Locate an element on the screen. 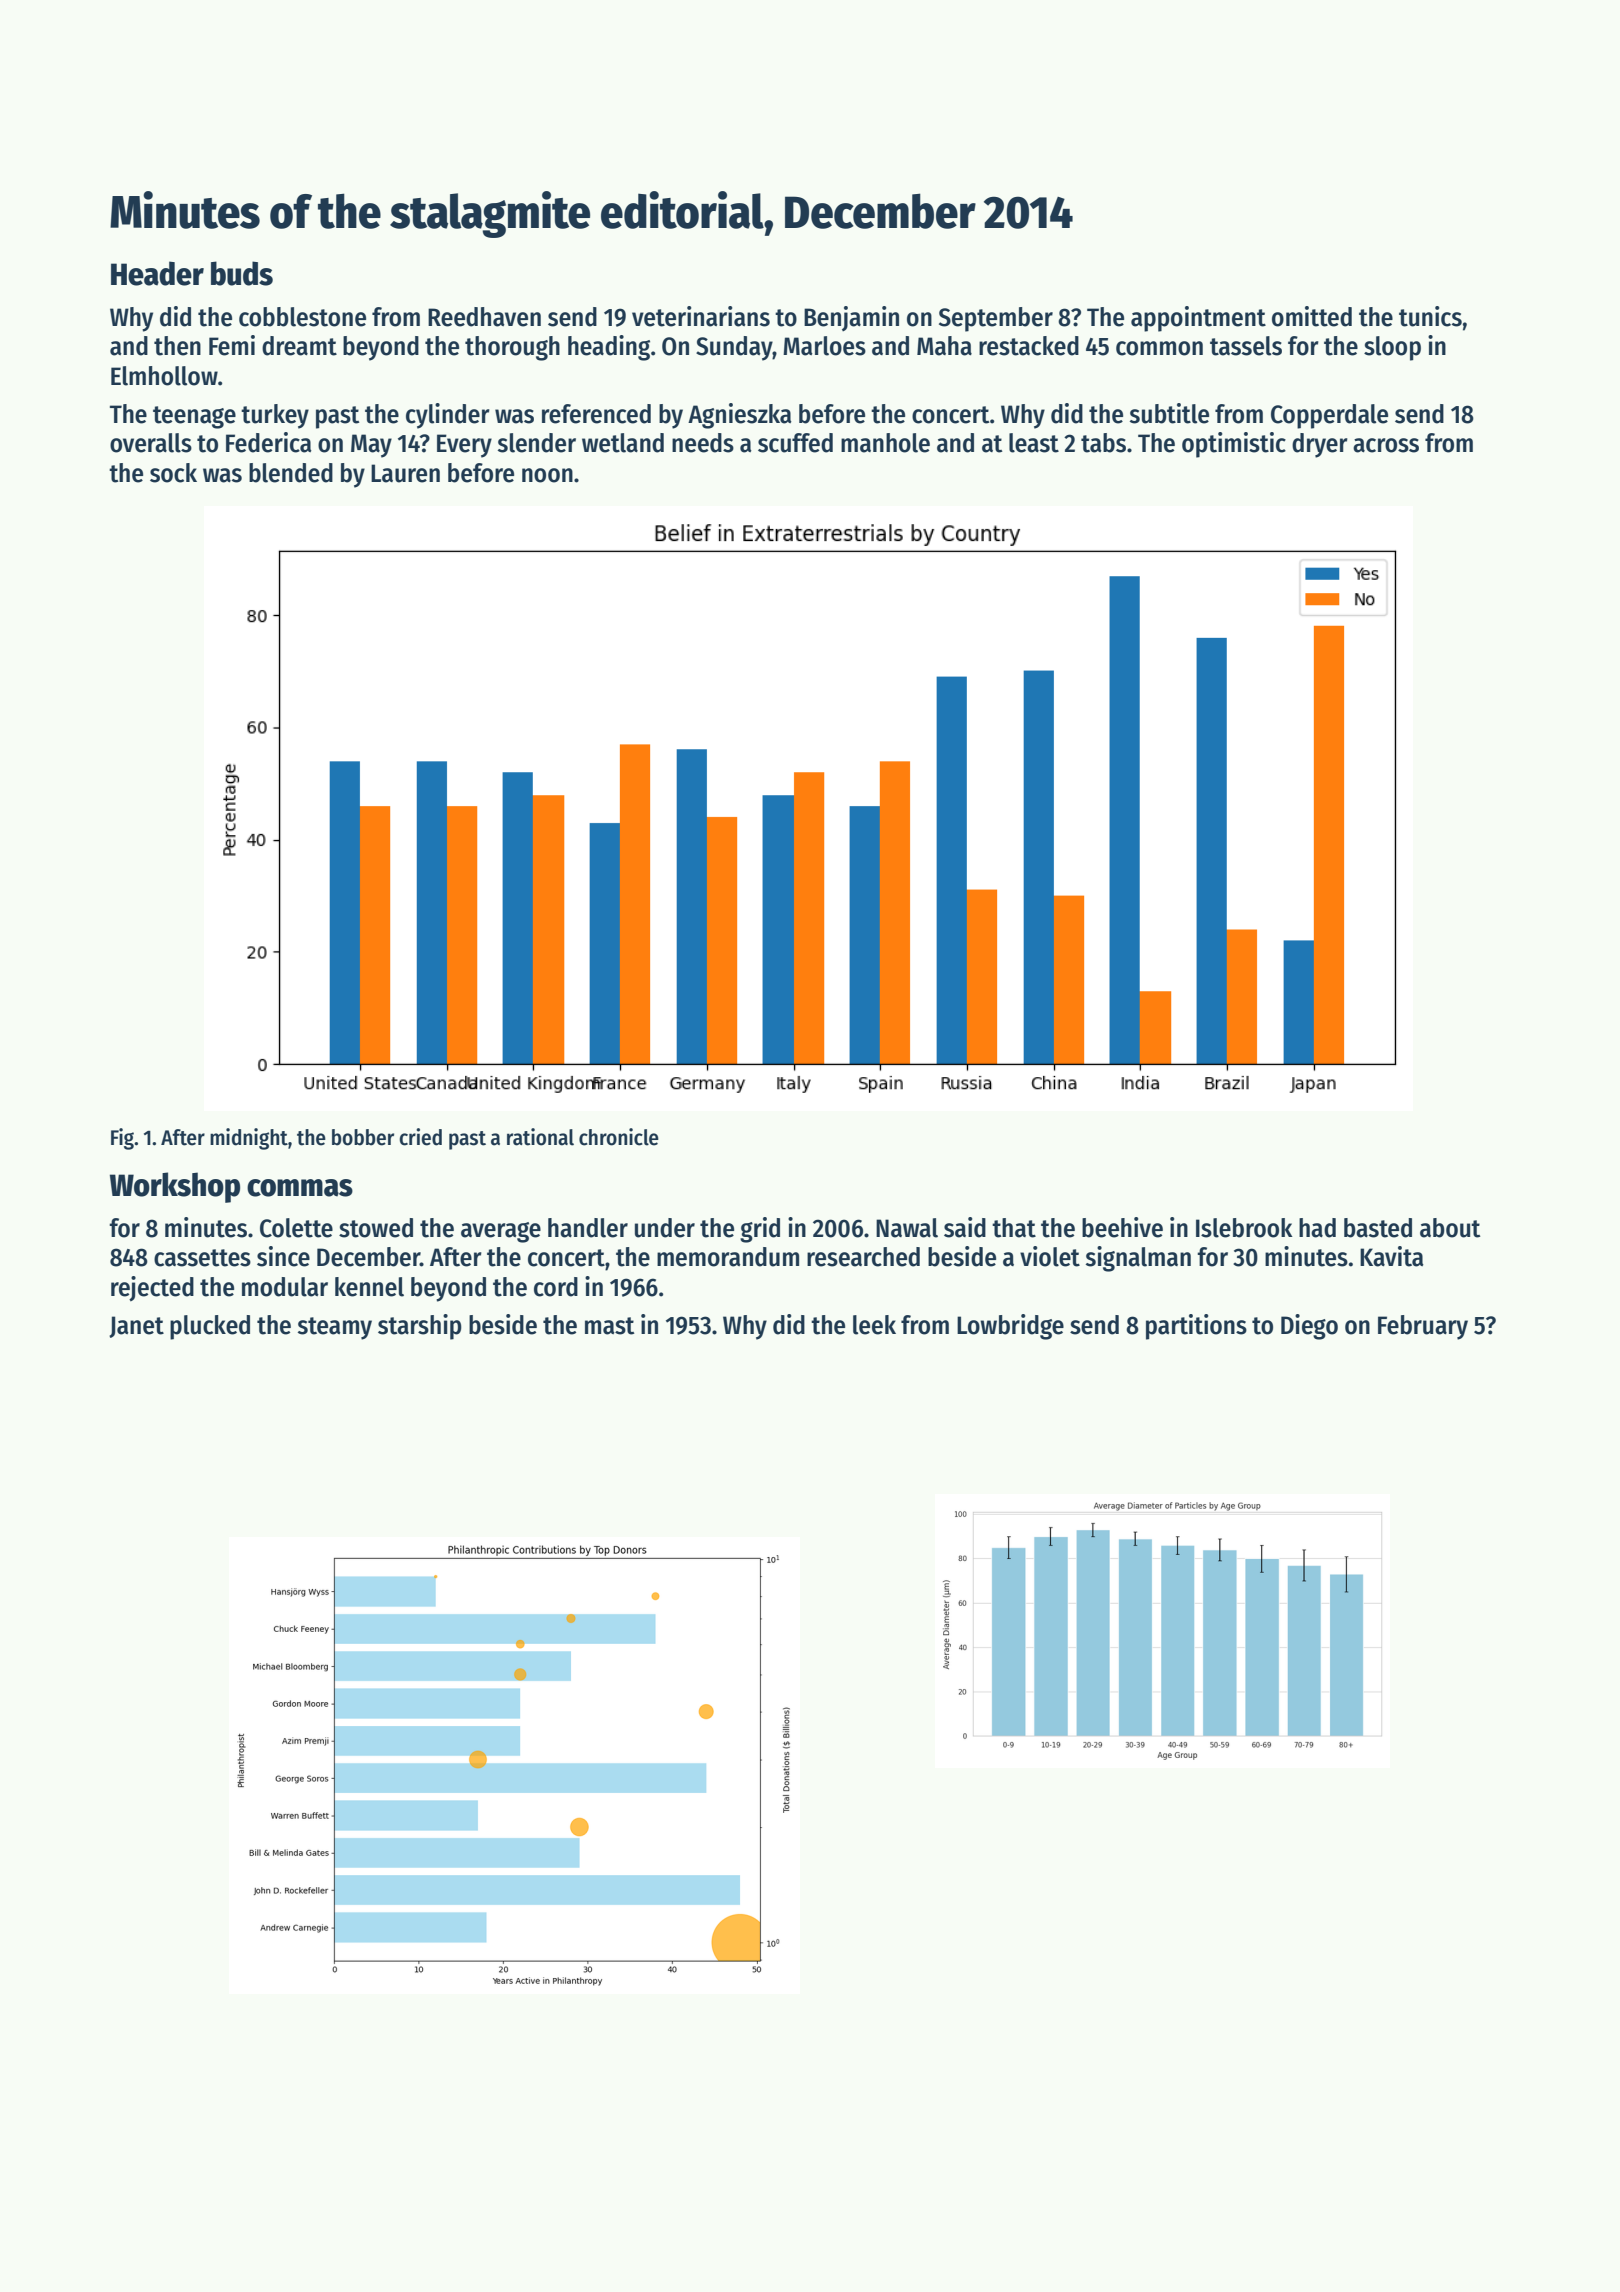 This screenshot has height=2292, width=1620. Islebrook is located at coordinates (1244, 1228).
